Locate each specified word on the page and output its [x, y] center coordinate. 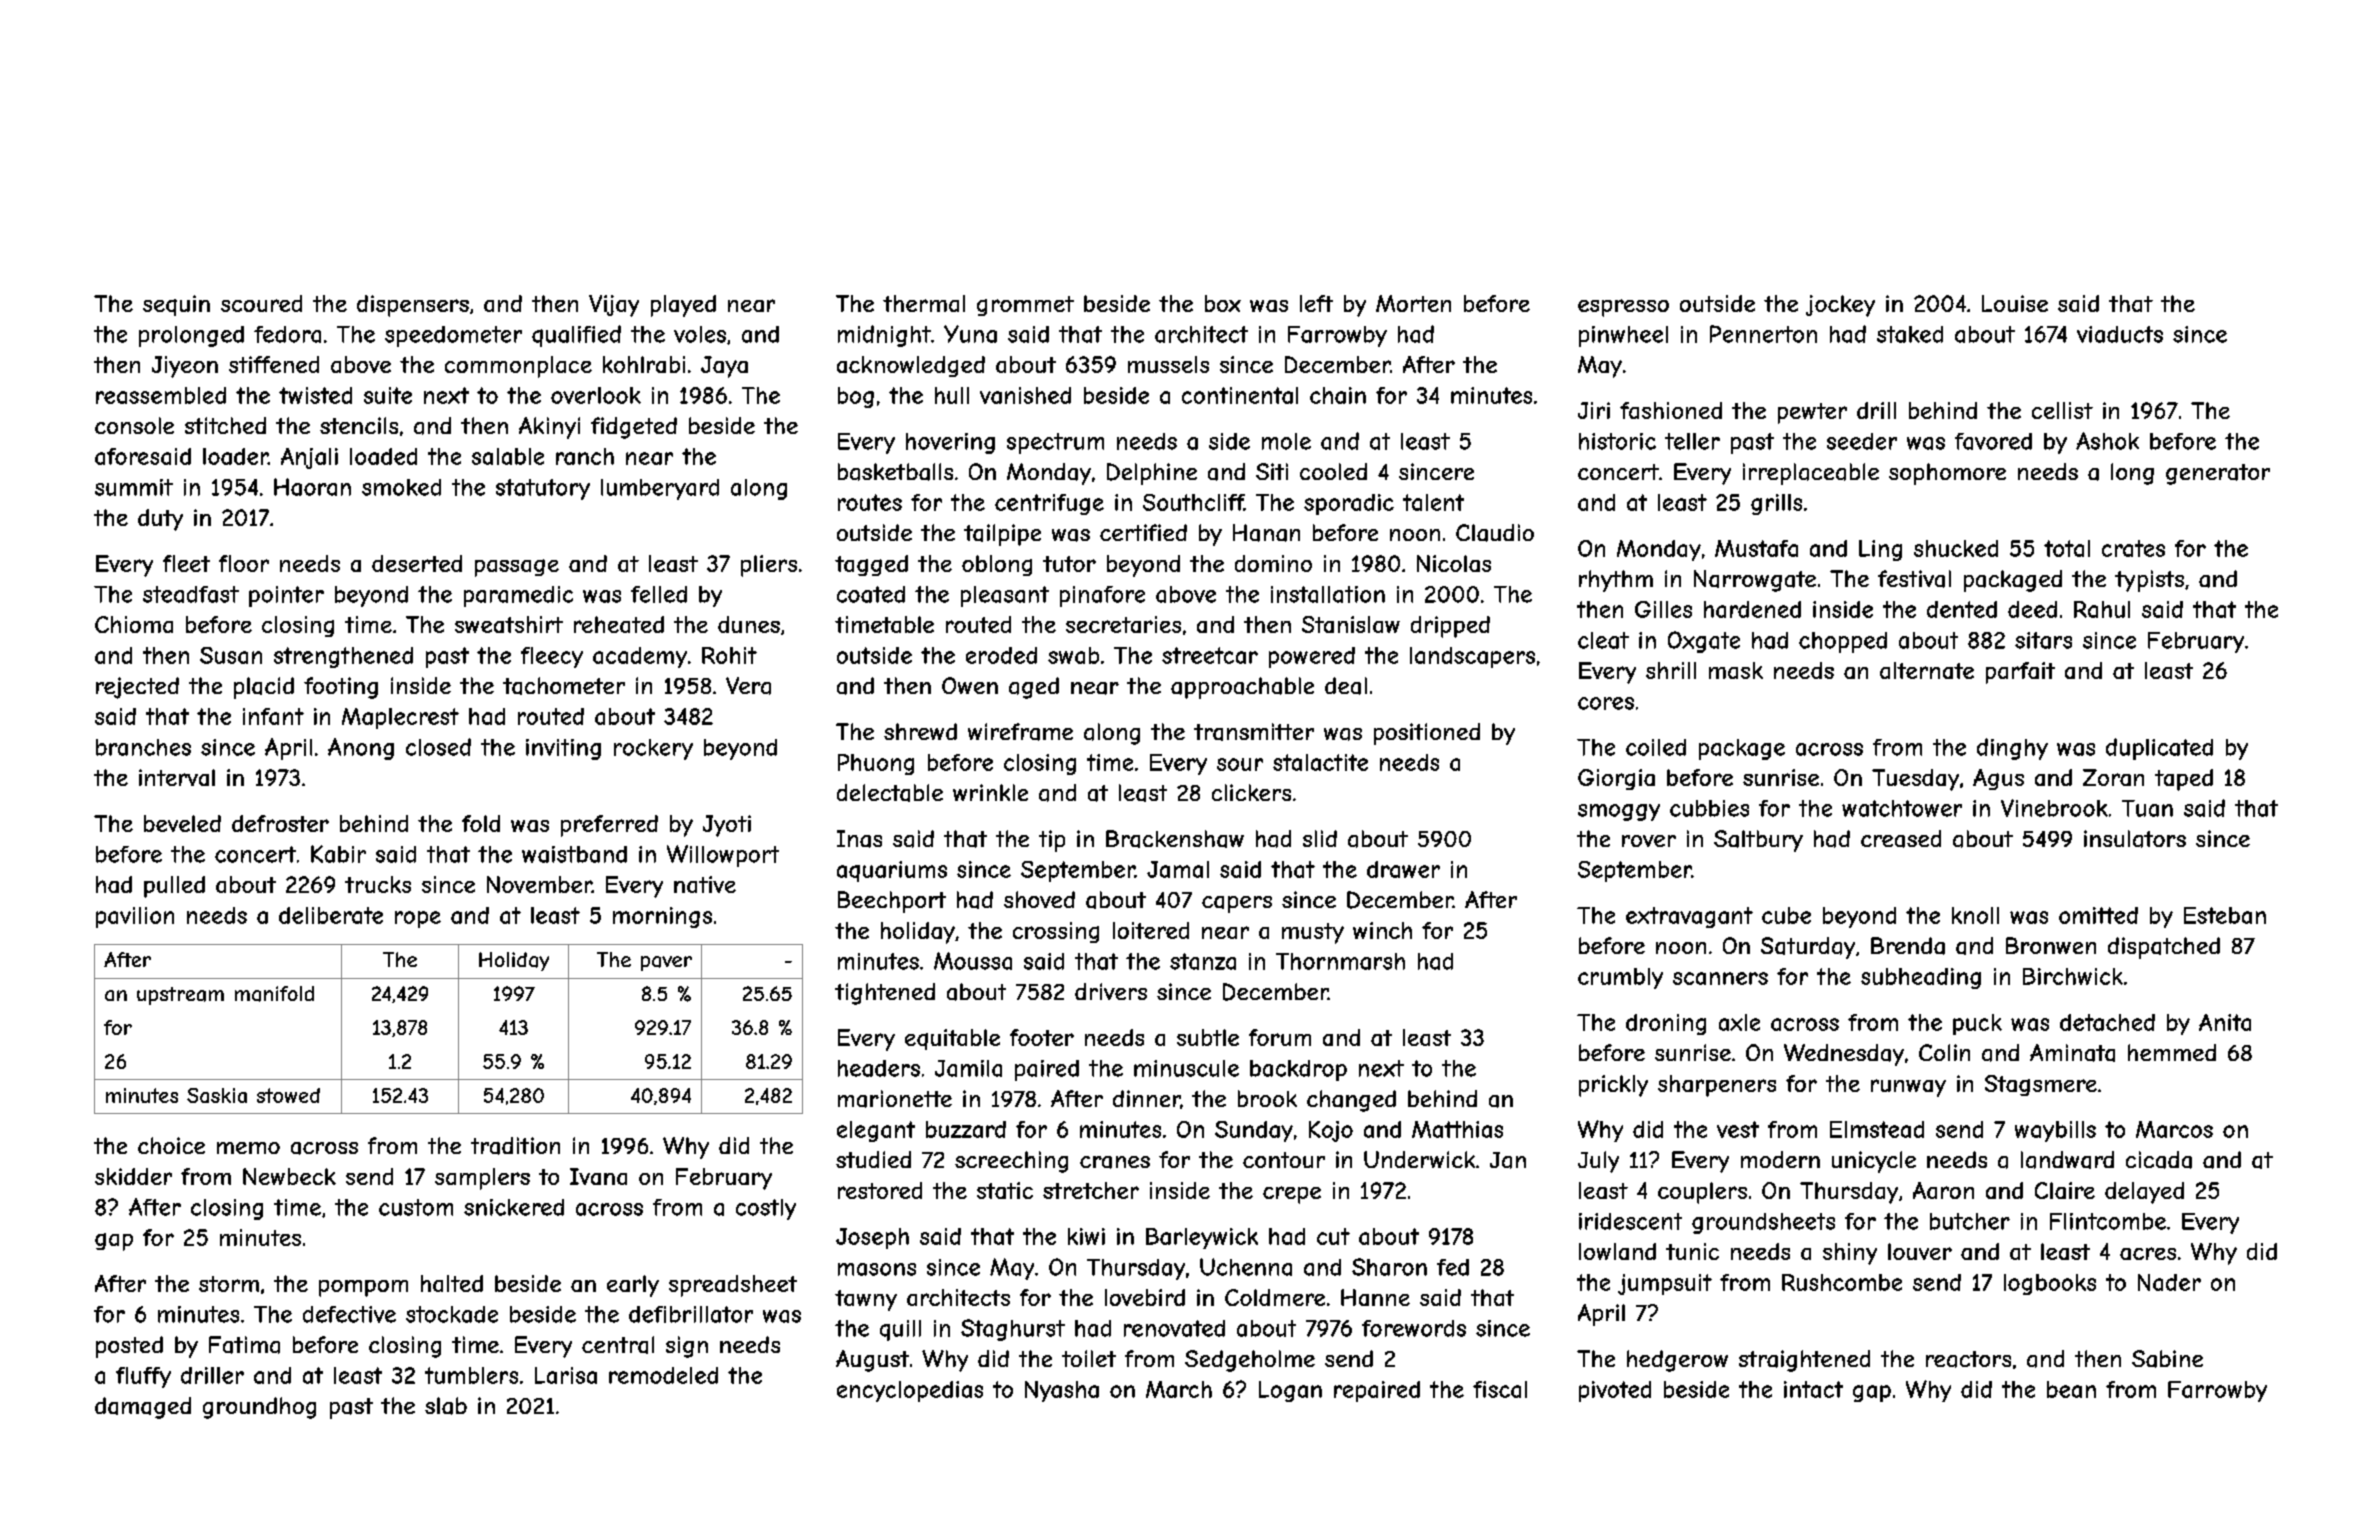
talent [1433, 502]
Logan [1290, 1391]
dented [1962, 609]
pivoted [1615, 1391]
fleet [186, 563]
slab [446, 1406]
